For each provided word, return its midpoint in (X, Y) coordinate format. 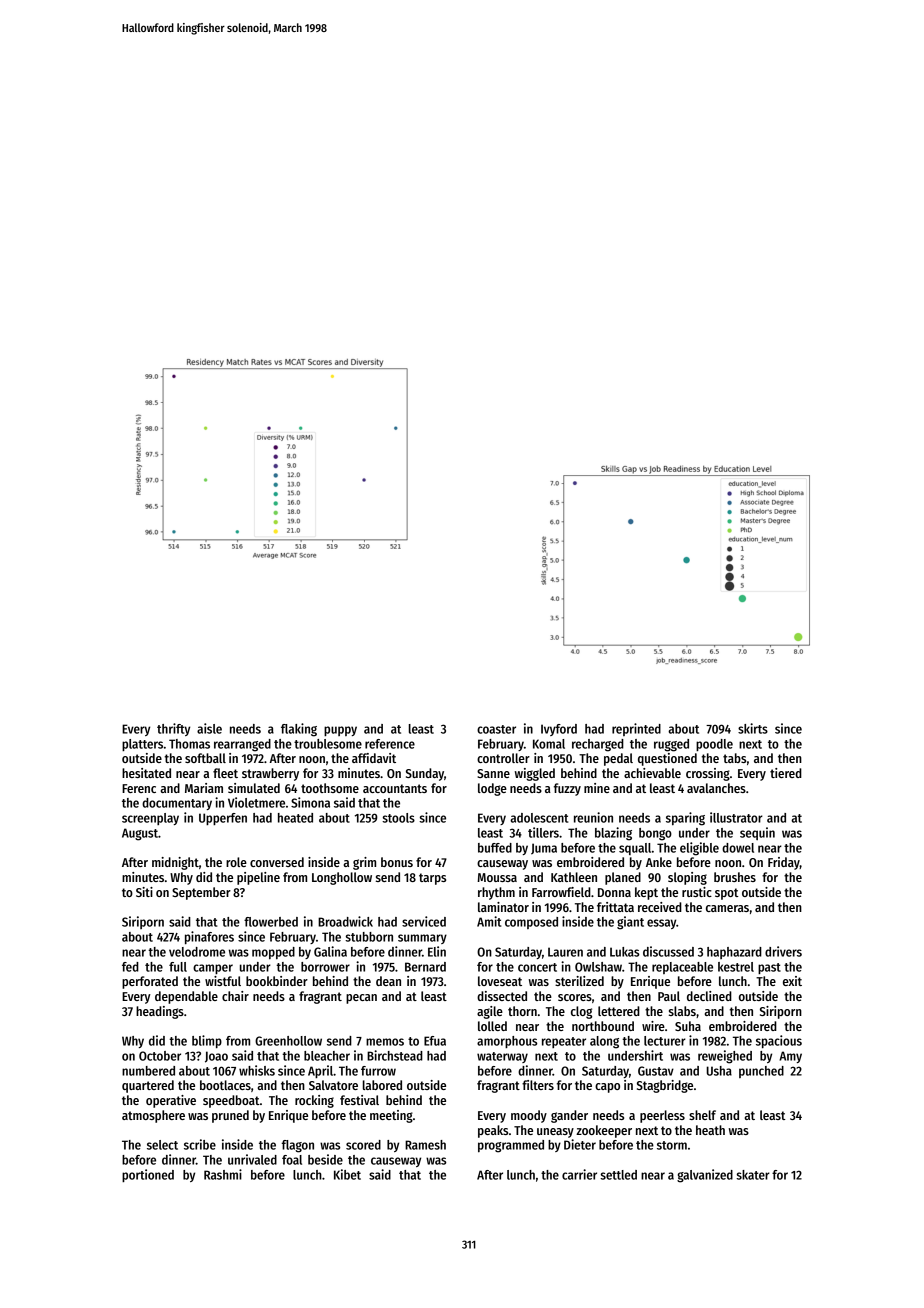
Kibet (347, 1174)
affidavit (374, 758)
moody (529, 1116)
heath (710, 1130)
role (236, 862)
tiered (786, 773)
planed (623, 878)
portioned (148, 1175)
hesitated (146, 773)
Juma (544, 849)
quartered (148, 1086)
